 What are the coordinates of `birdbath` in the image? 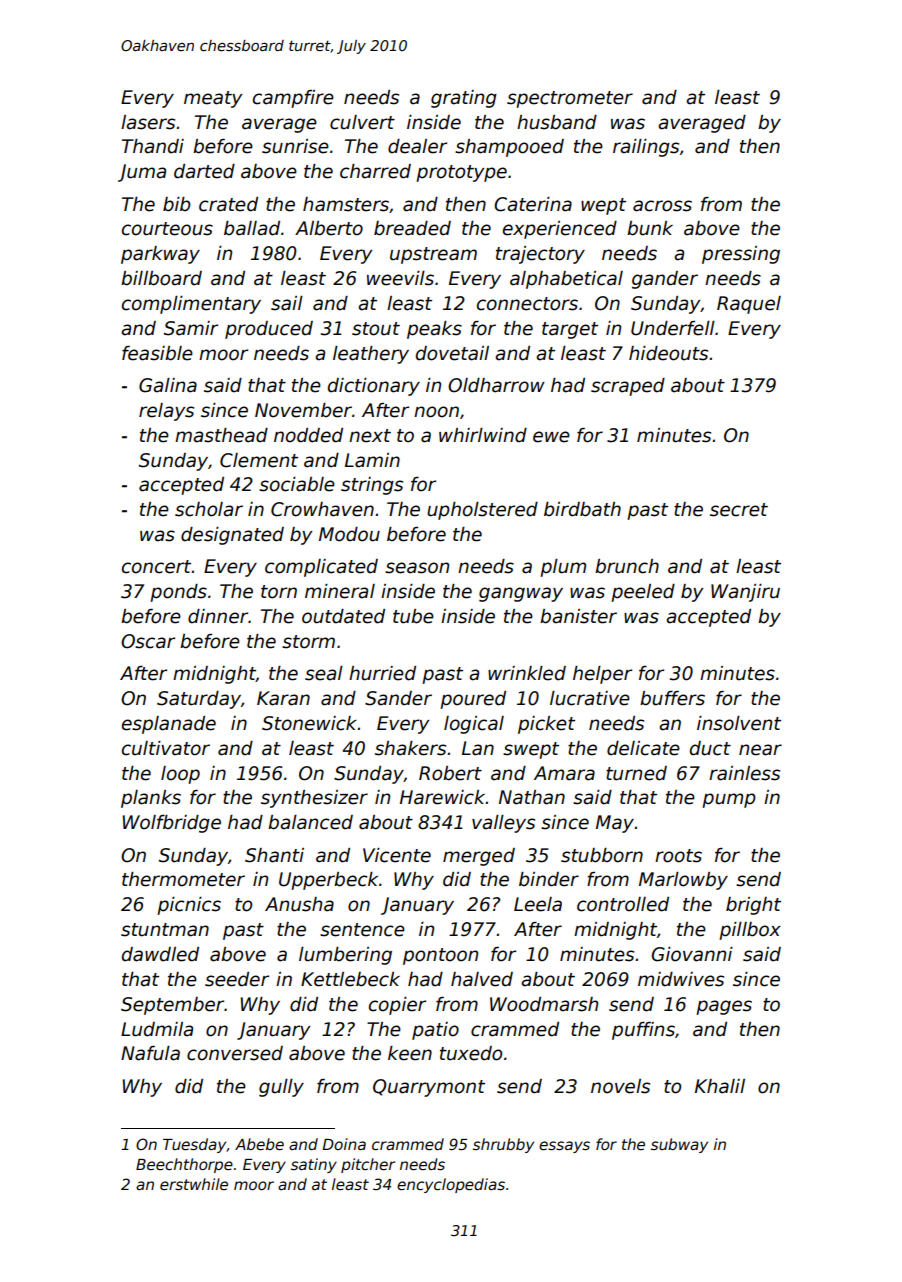 It's located at (582, 509).
